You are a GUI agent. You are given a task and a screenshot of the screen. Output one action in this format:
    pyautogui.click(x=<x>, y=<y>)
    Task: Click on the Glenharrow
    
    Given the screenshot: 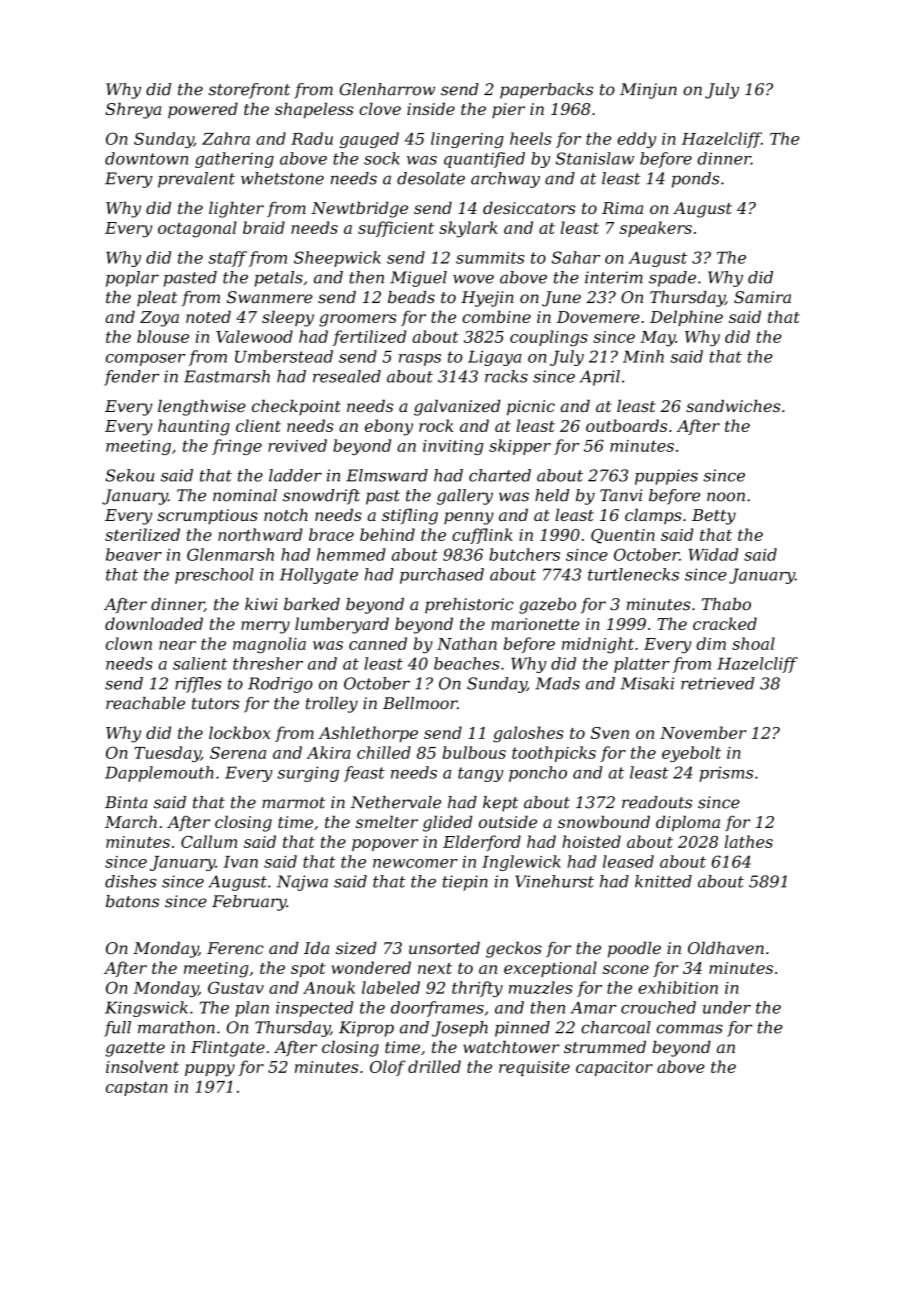 What is the action you would take?
    pyautogui.click(x=387, y=89)
